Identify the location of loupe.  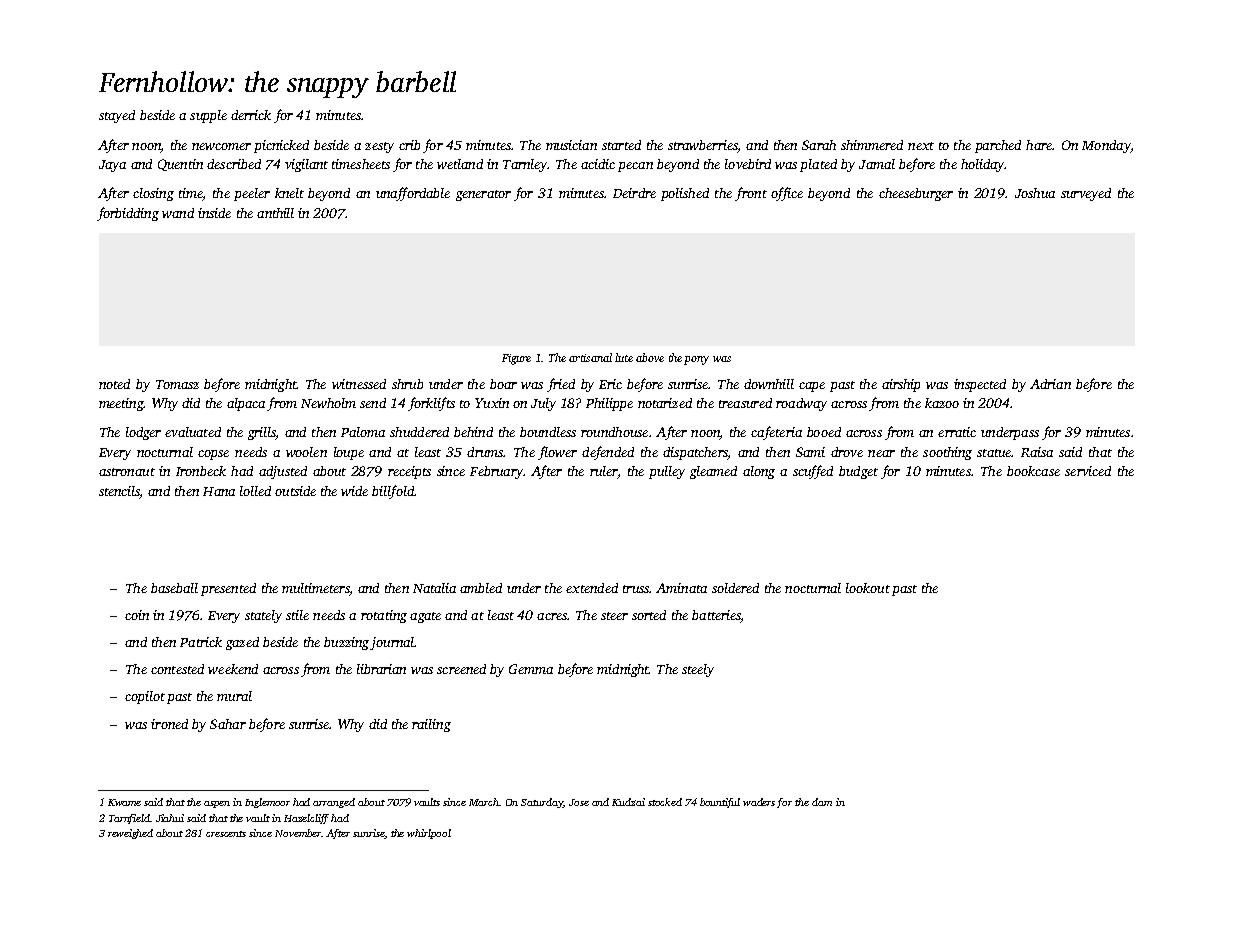
(349, 453).
